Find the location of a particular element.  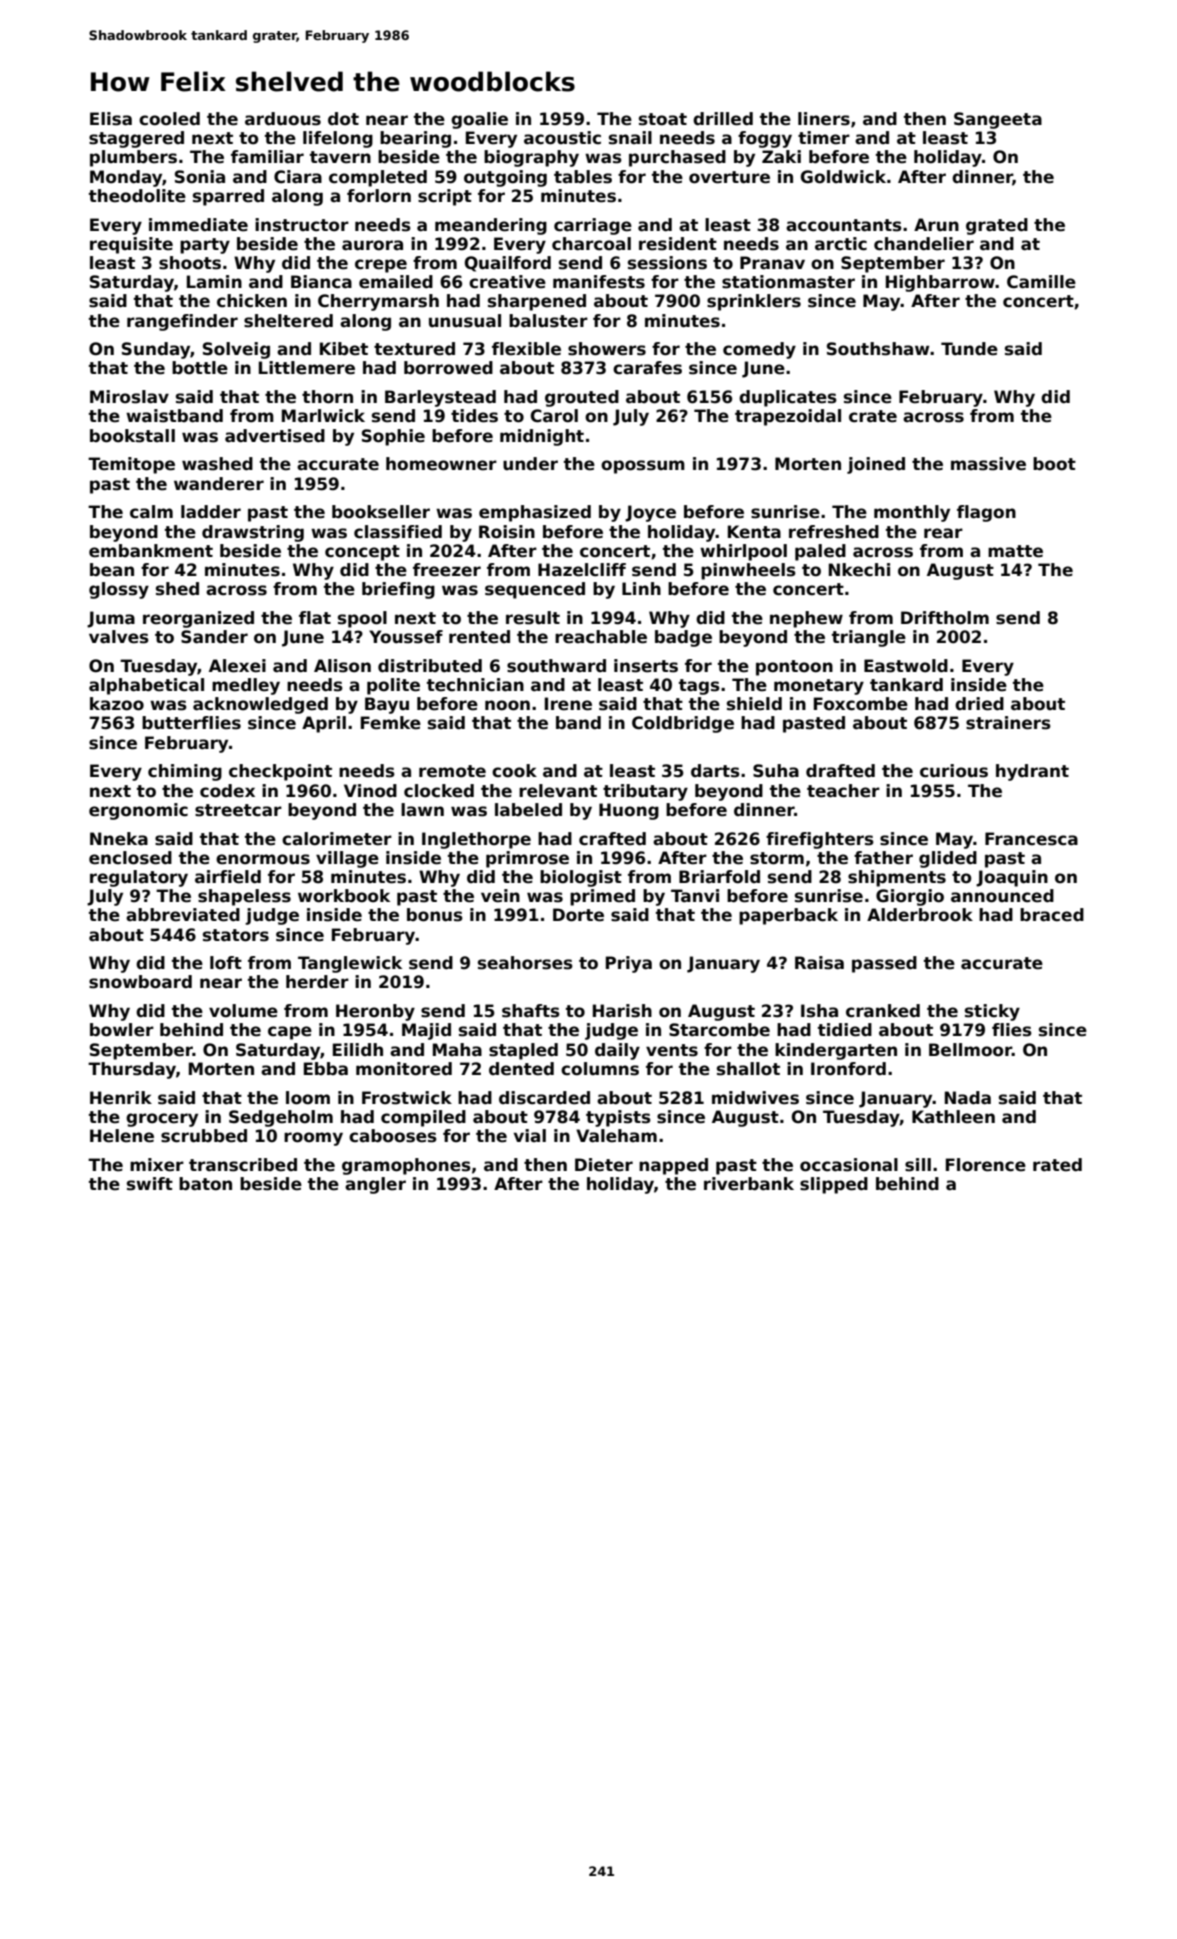

angler is located at coordinates (375, 1185).
